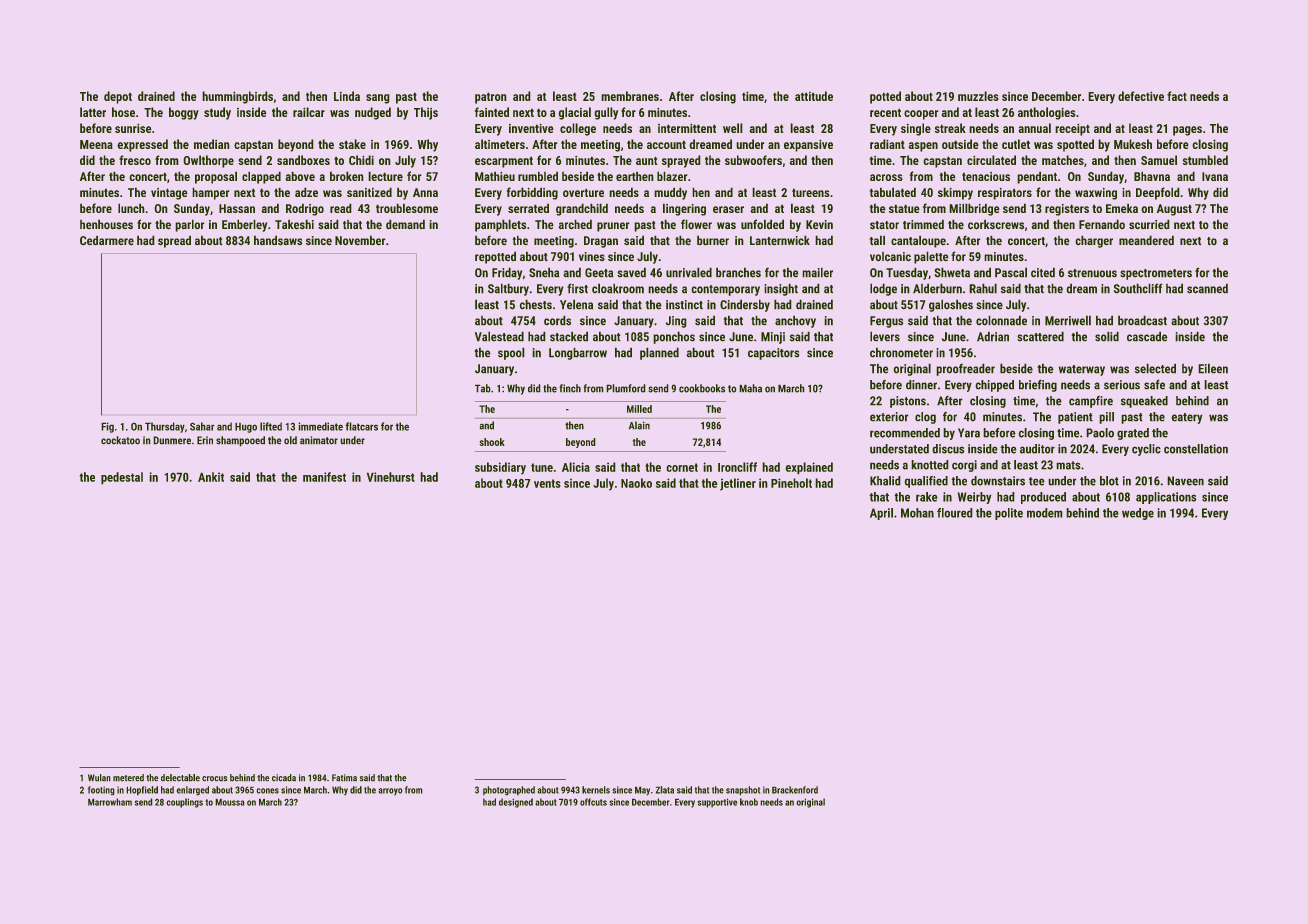  What do you see at coordinates (881, 514) in the screenshot?
I see `April` at bounding box center [881, 514].
